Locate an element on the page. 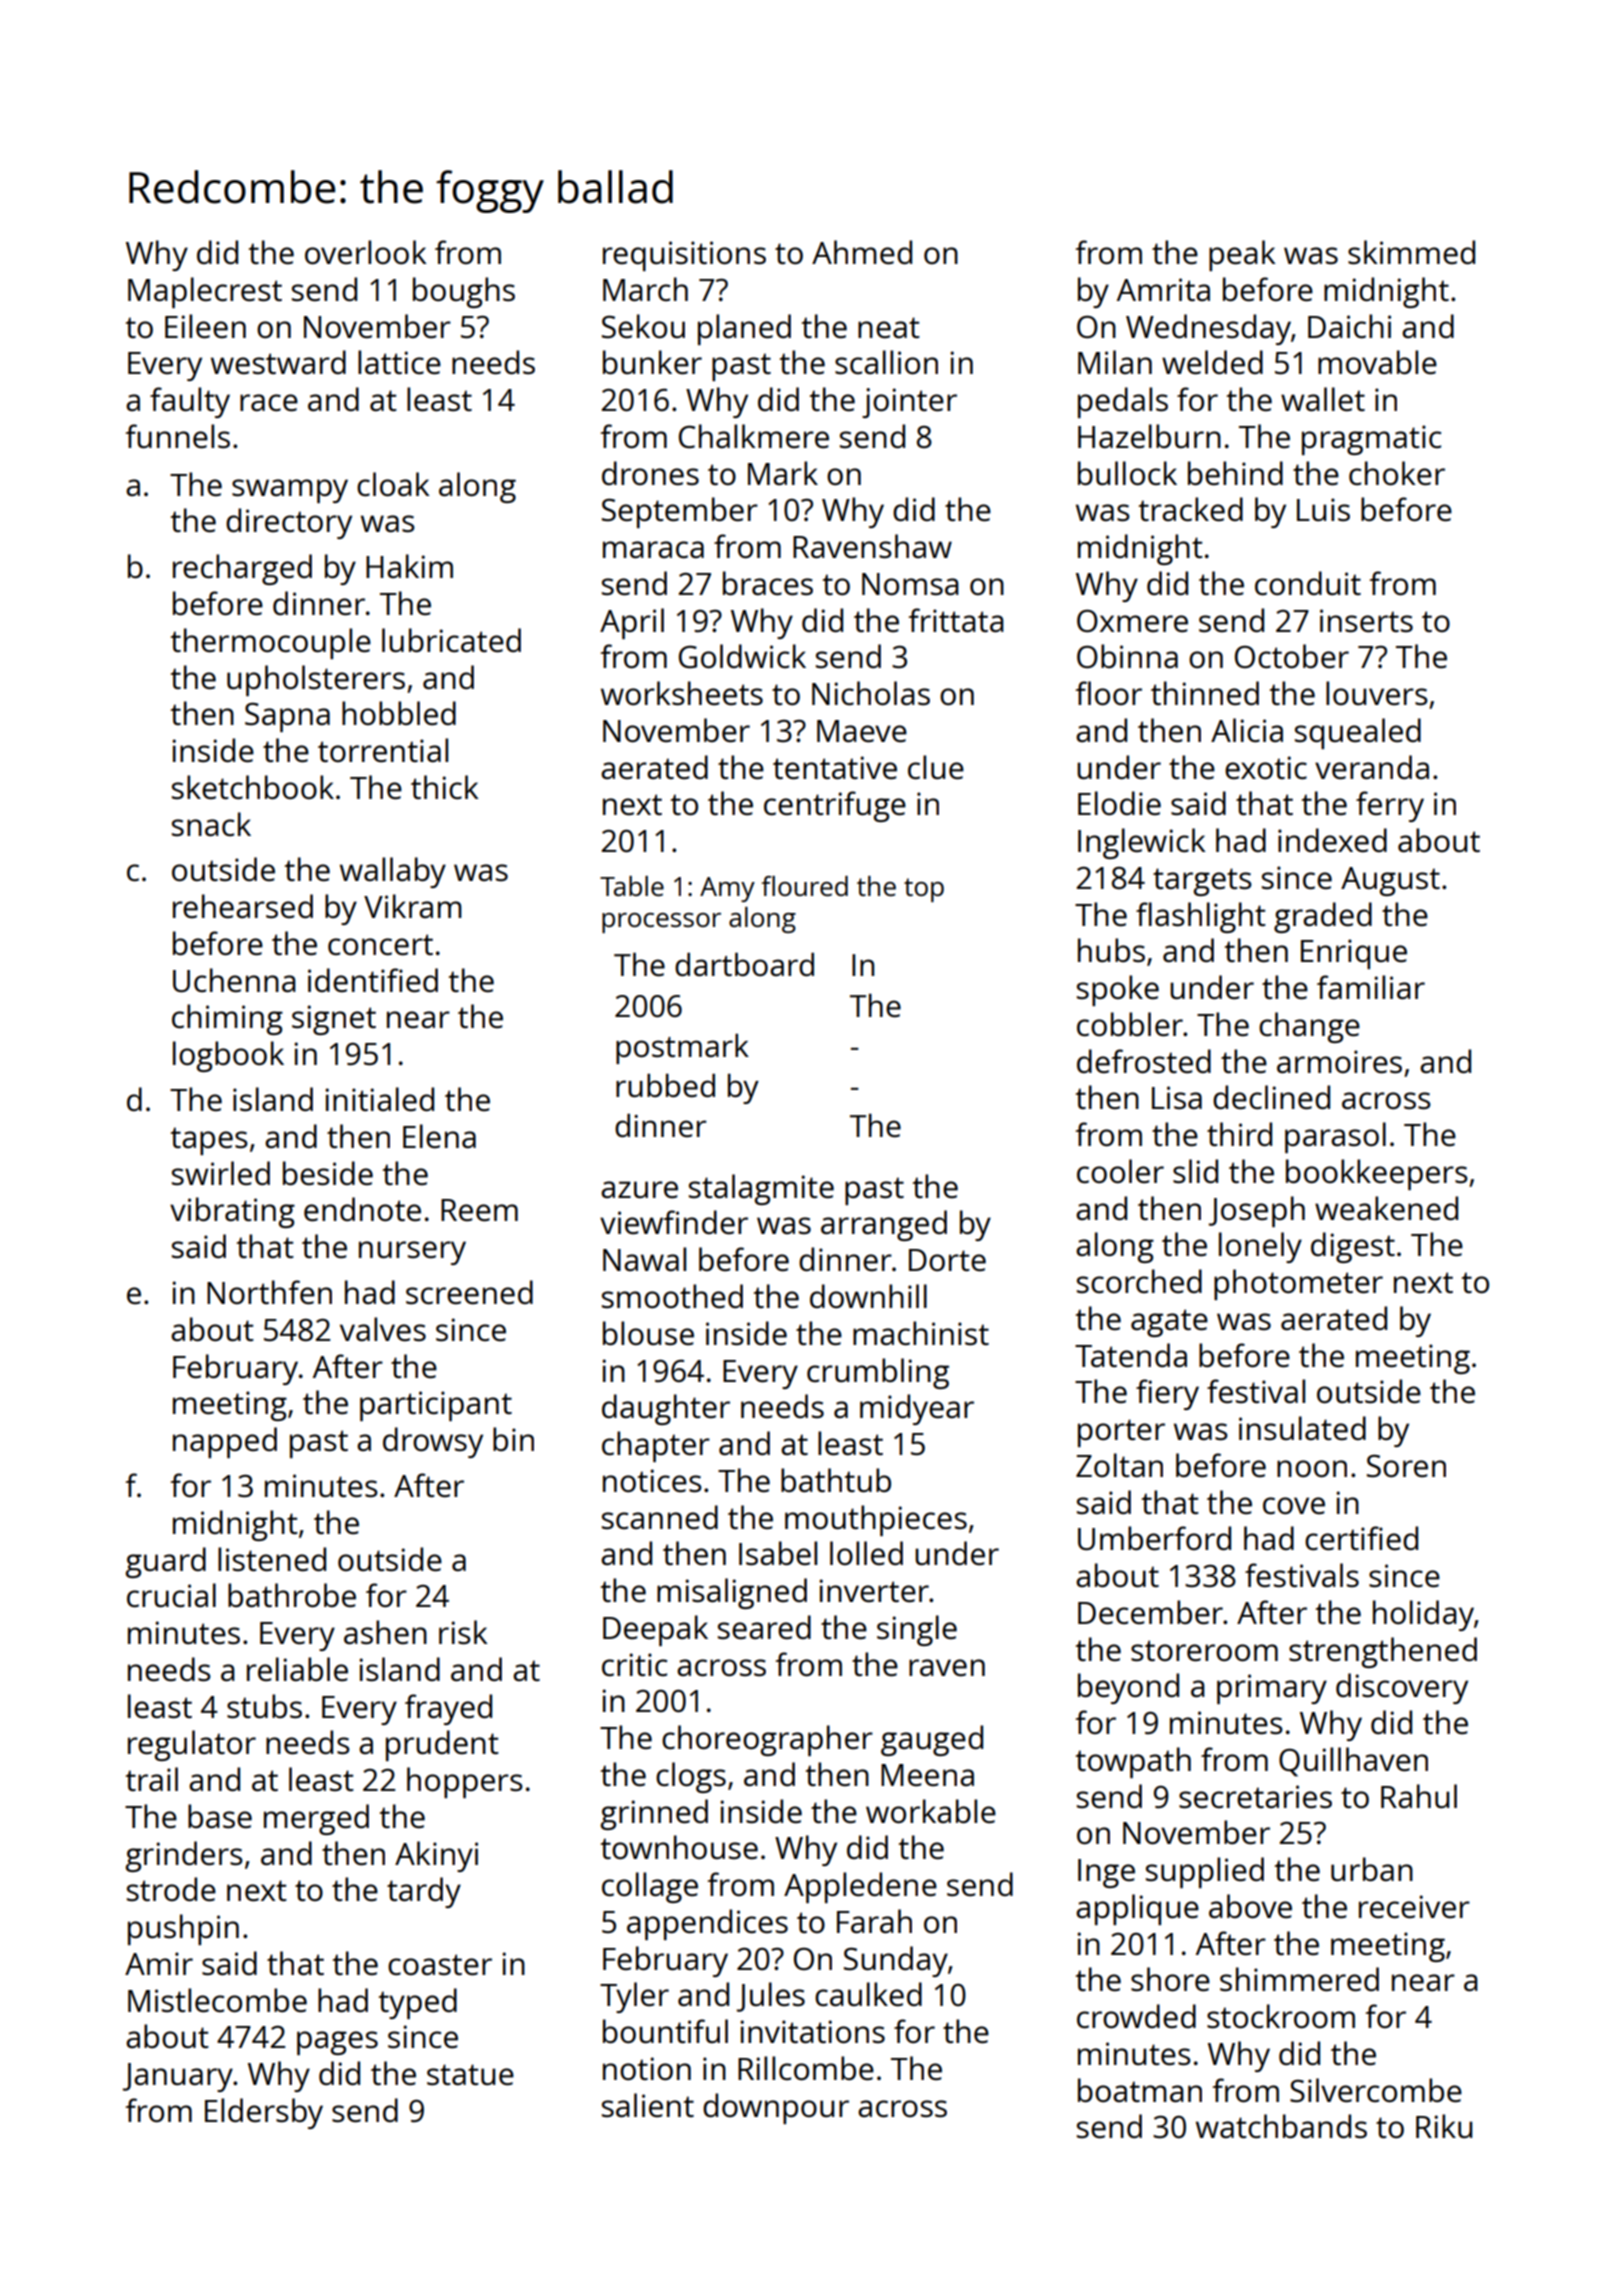 The height and width of the image is (2292, 1620). notion is located at coordinates (647, 2068).
